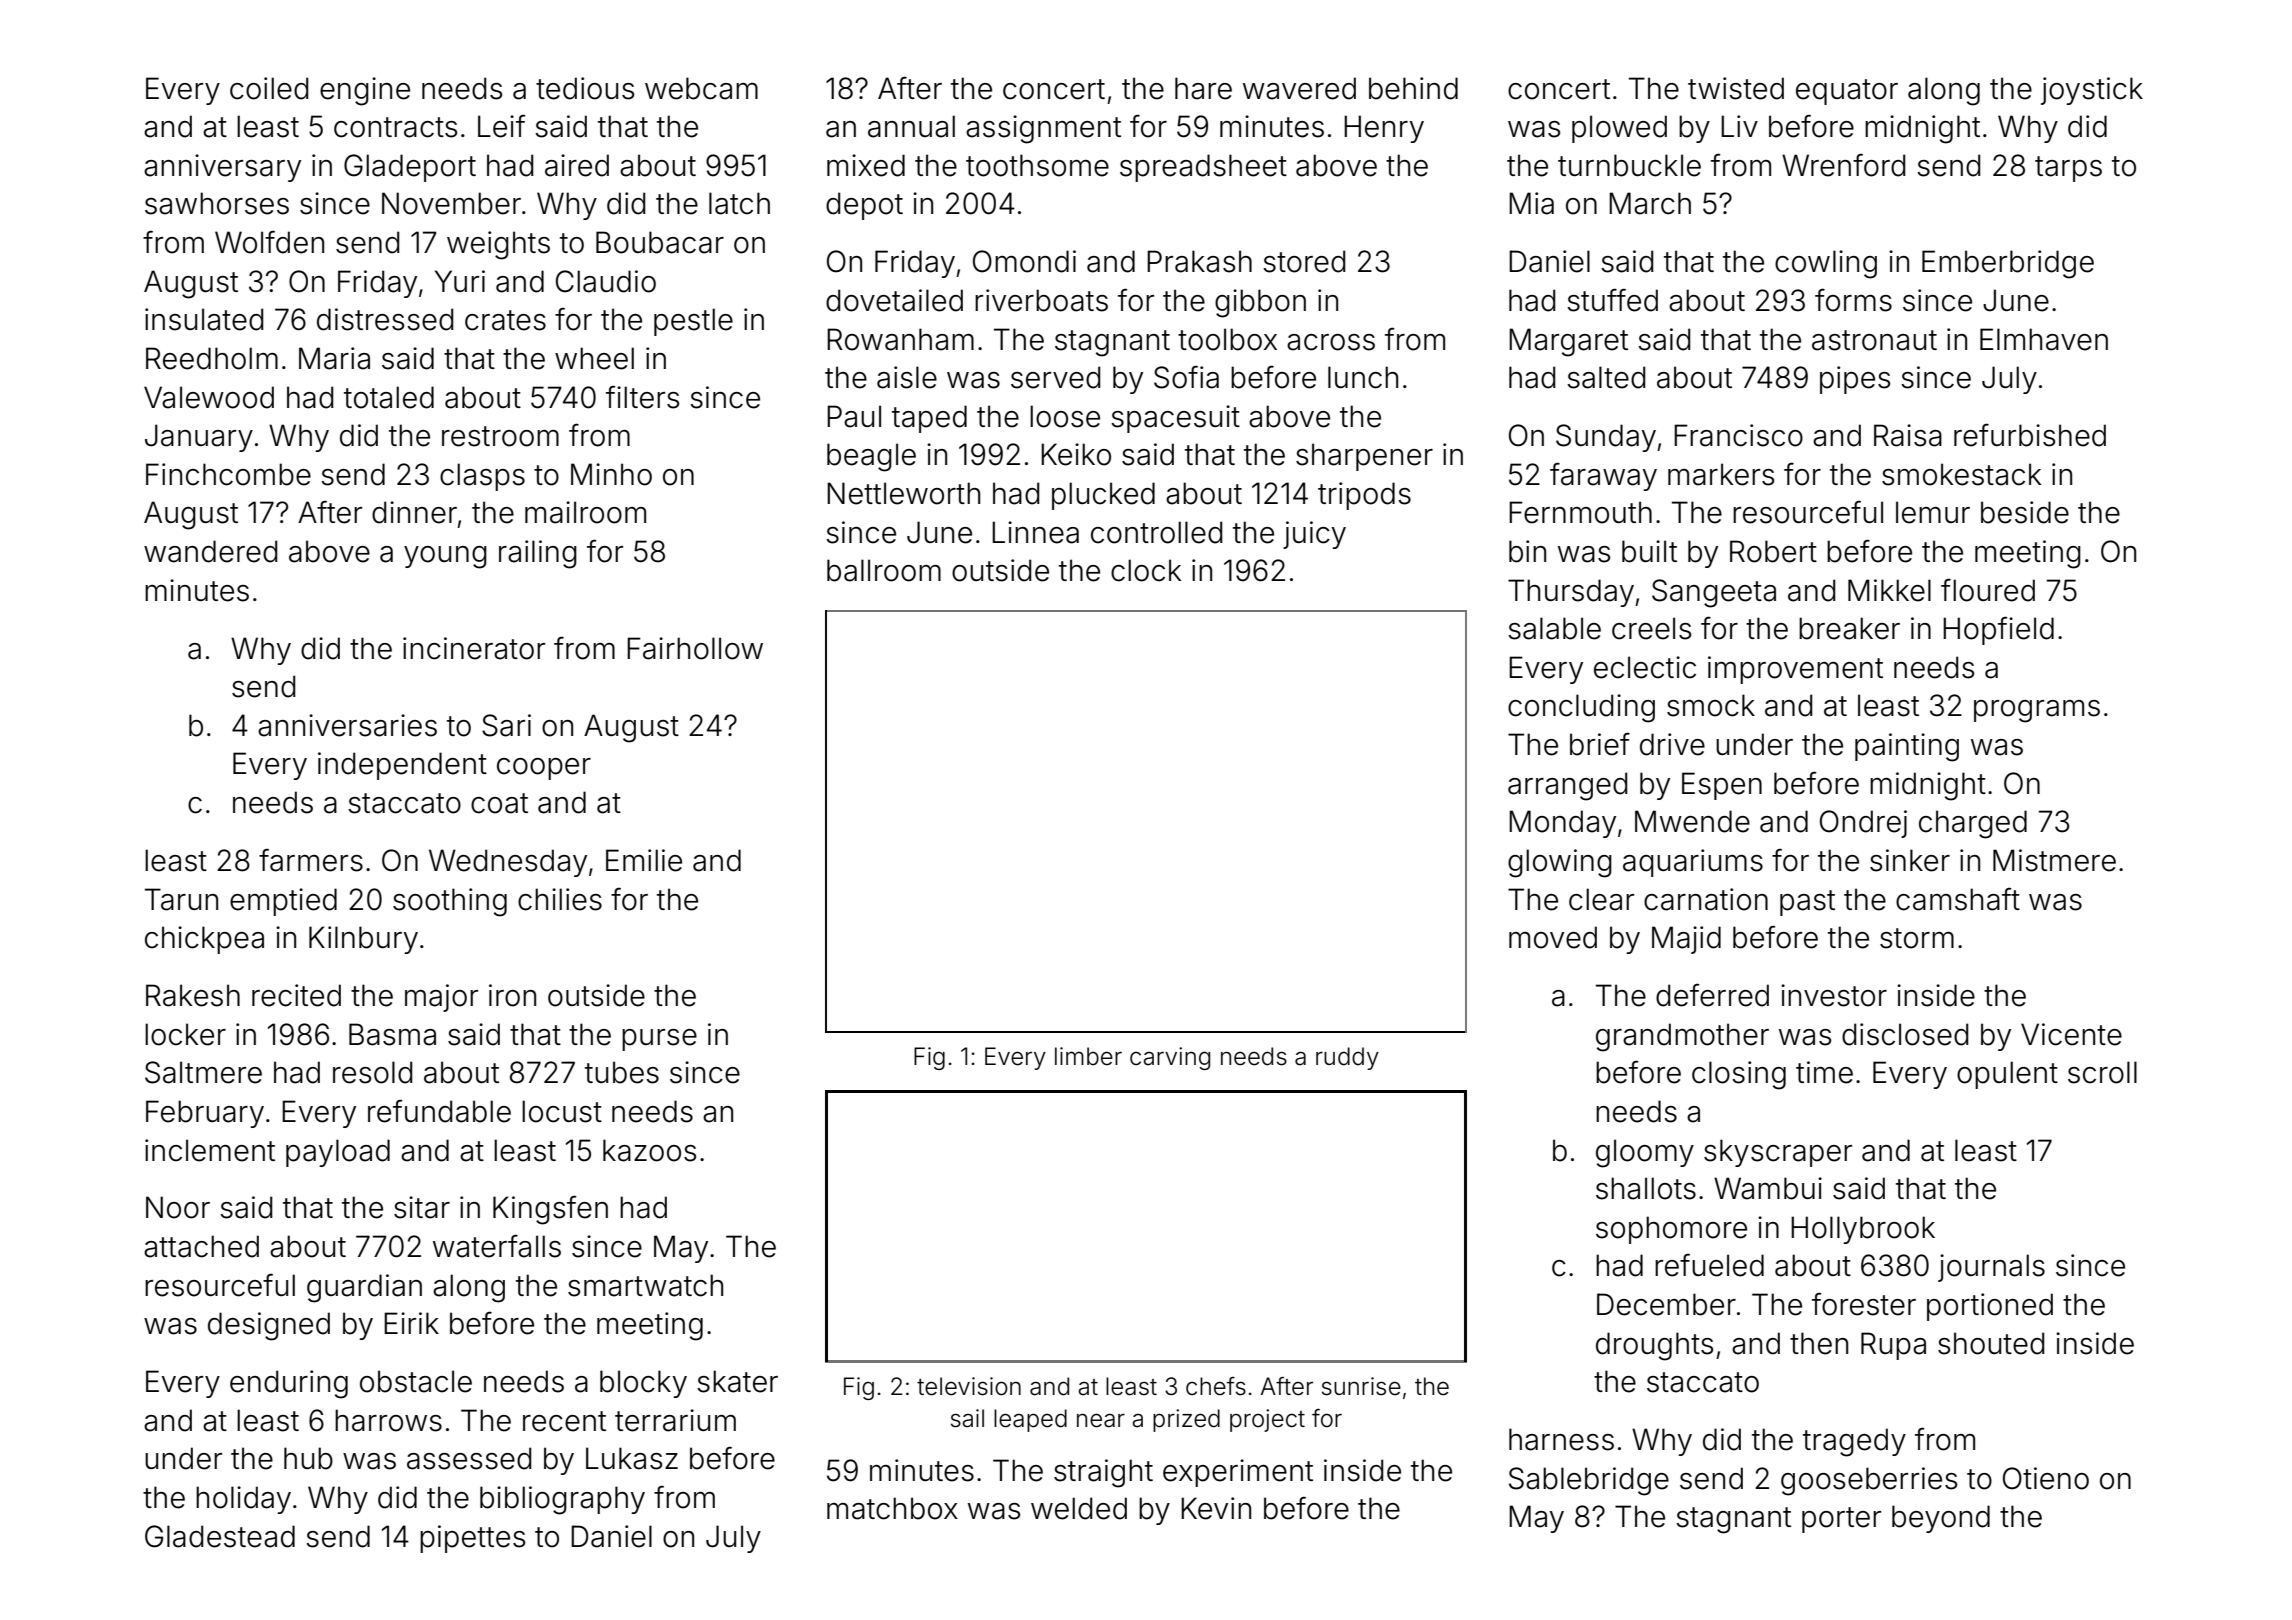 The height and width of the page is (1620, 2292). What do you see at coordinates (2037, 711) in the page?
I see `programs` at bounding box center [2037, 711].
